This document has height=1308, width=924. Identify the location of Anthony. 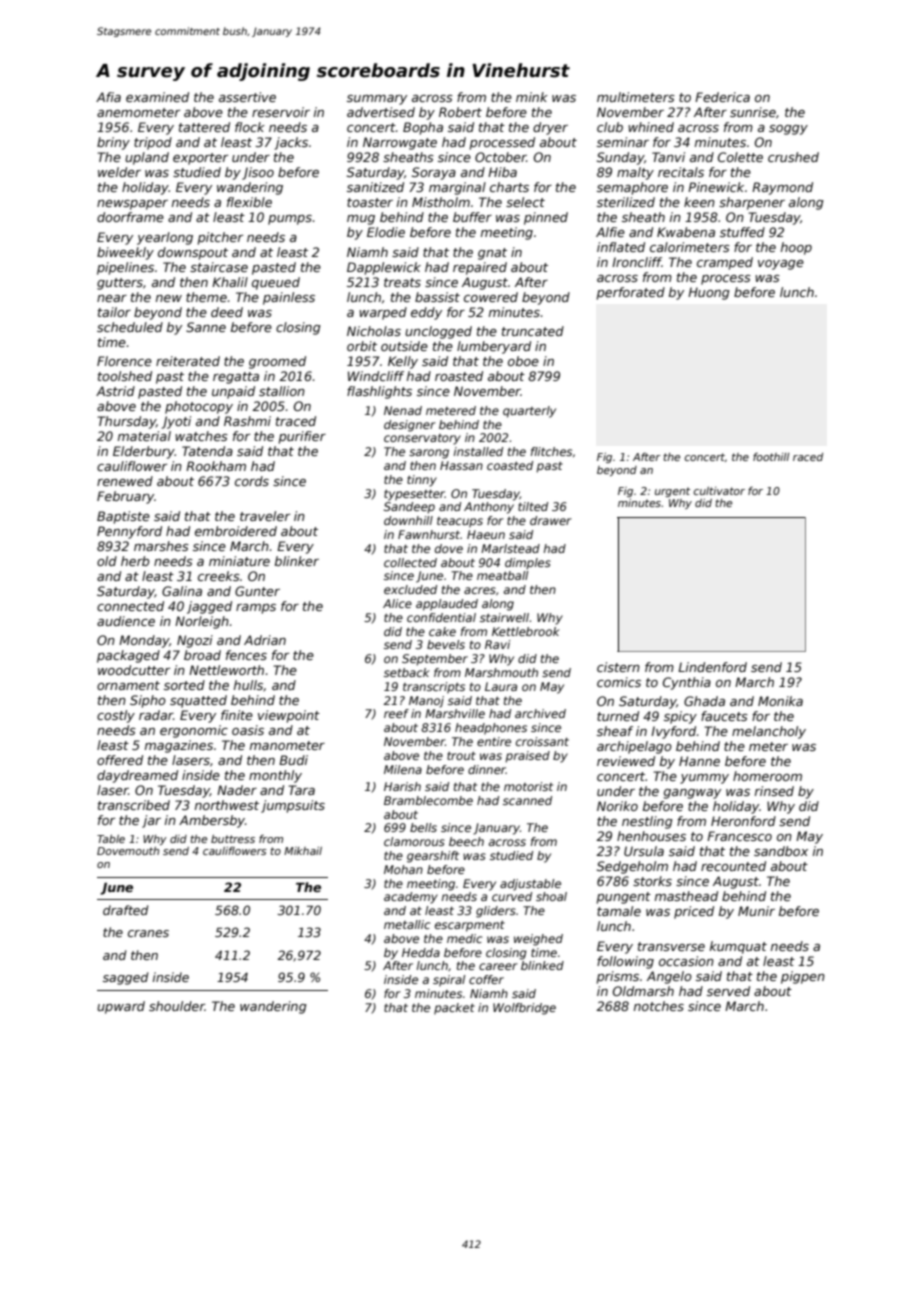
(489, 508).
